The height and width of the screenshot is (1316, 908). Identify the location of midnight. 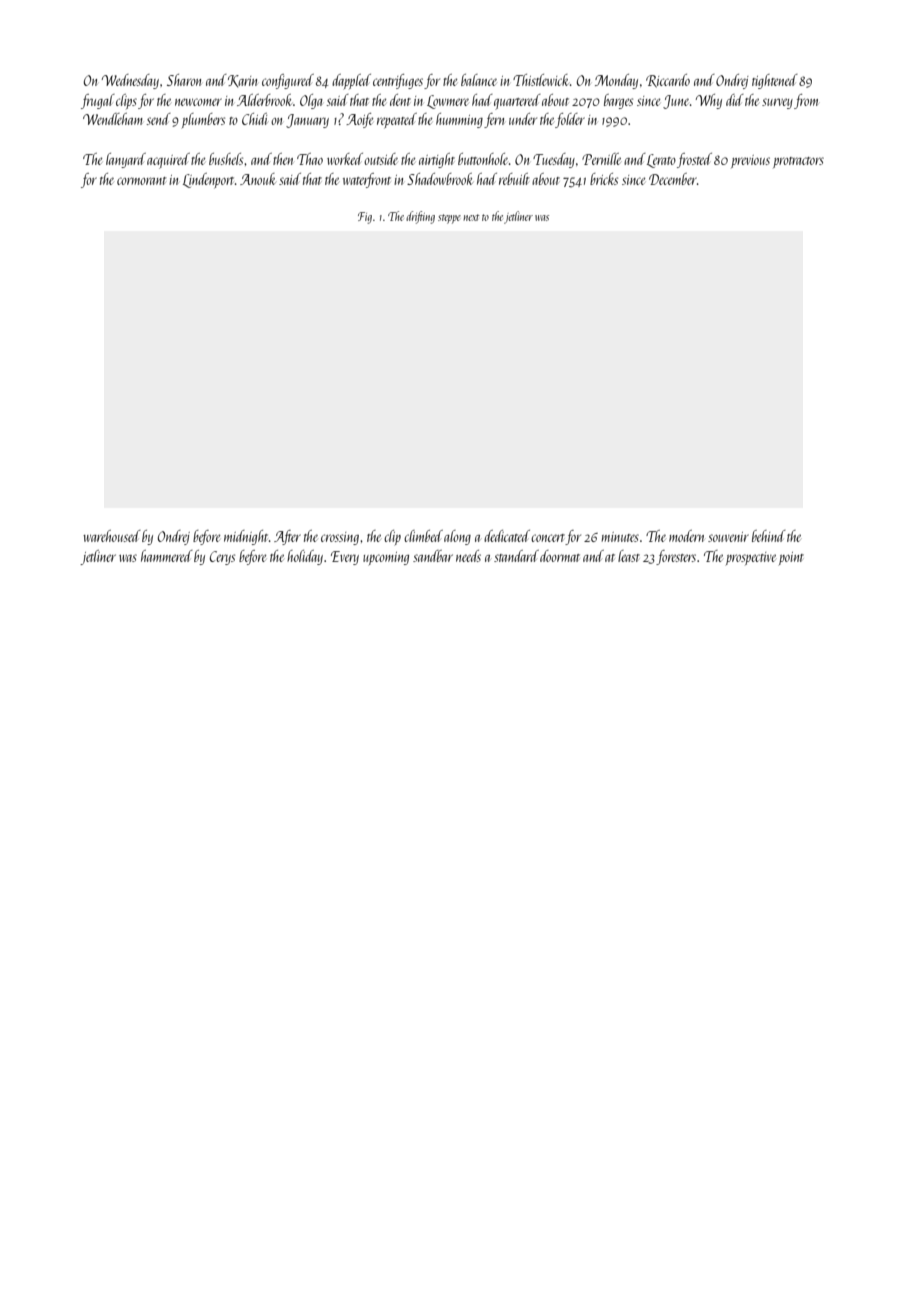
(246, 537).
